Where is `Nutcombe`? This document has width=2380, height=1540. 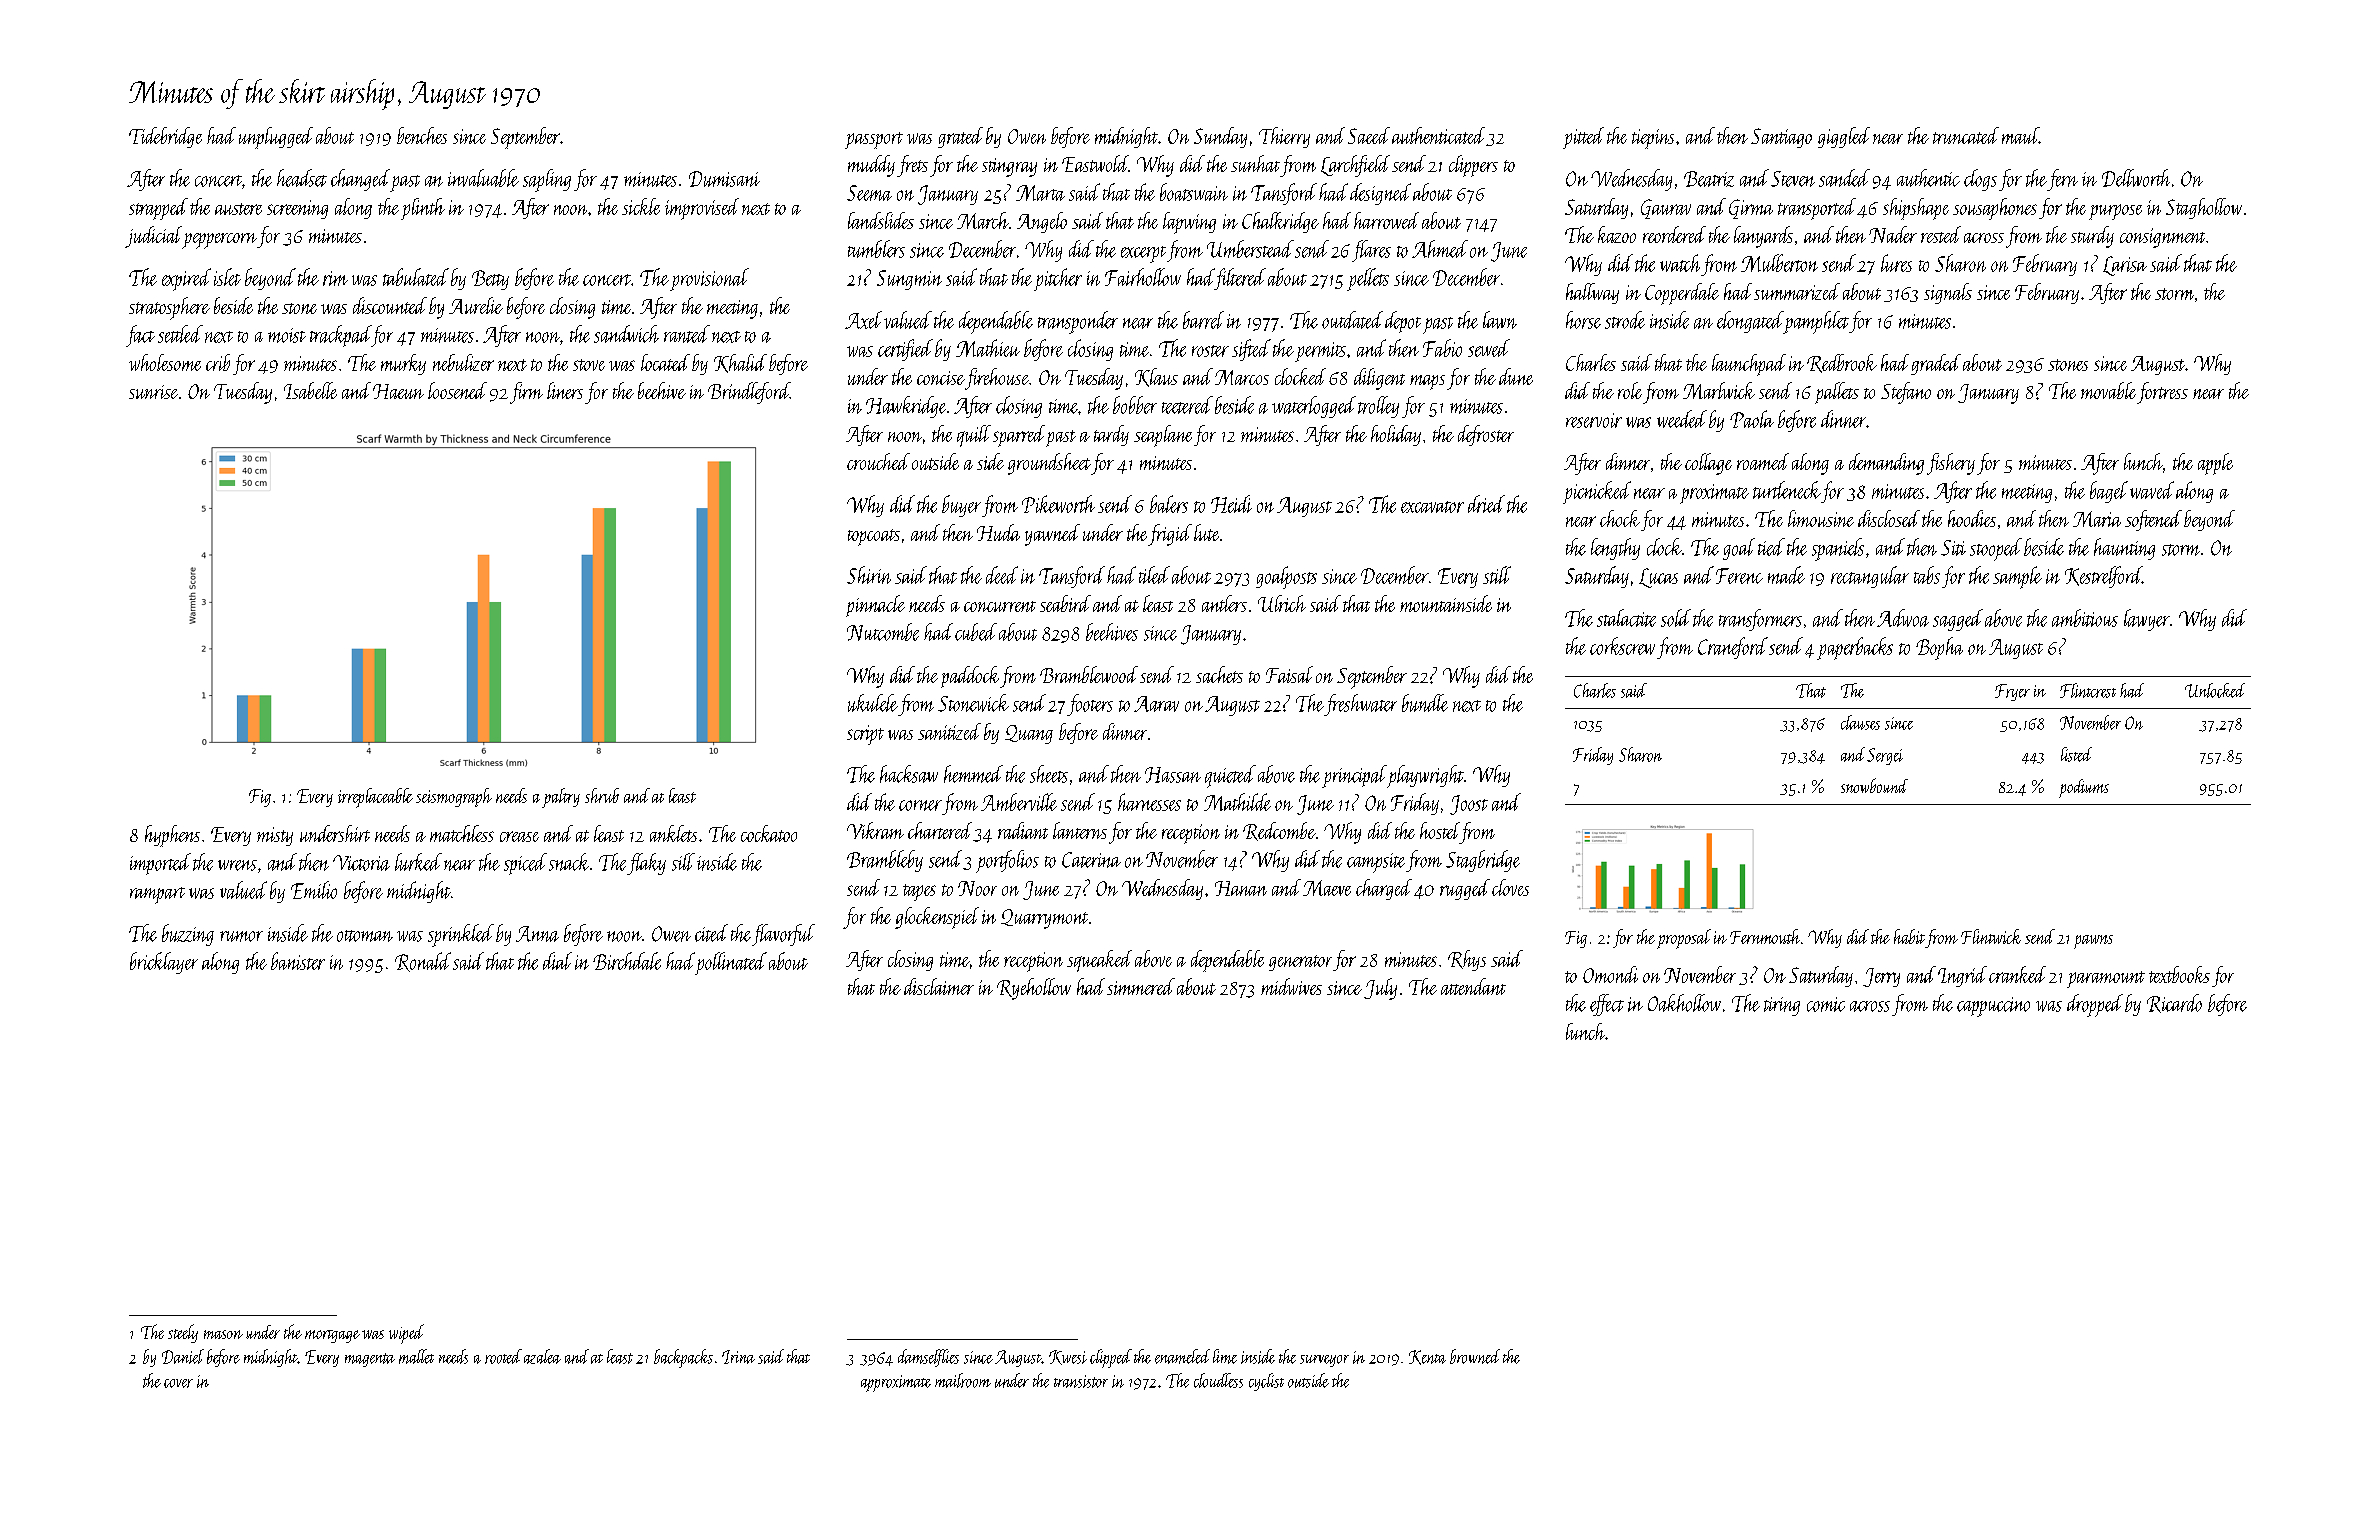
Nutcombe is located at coordinates (883, 632).
